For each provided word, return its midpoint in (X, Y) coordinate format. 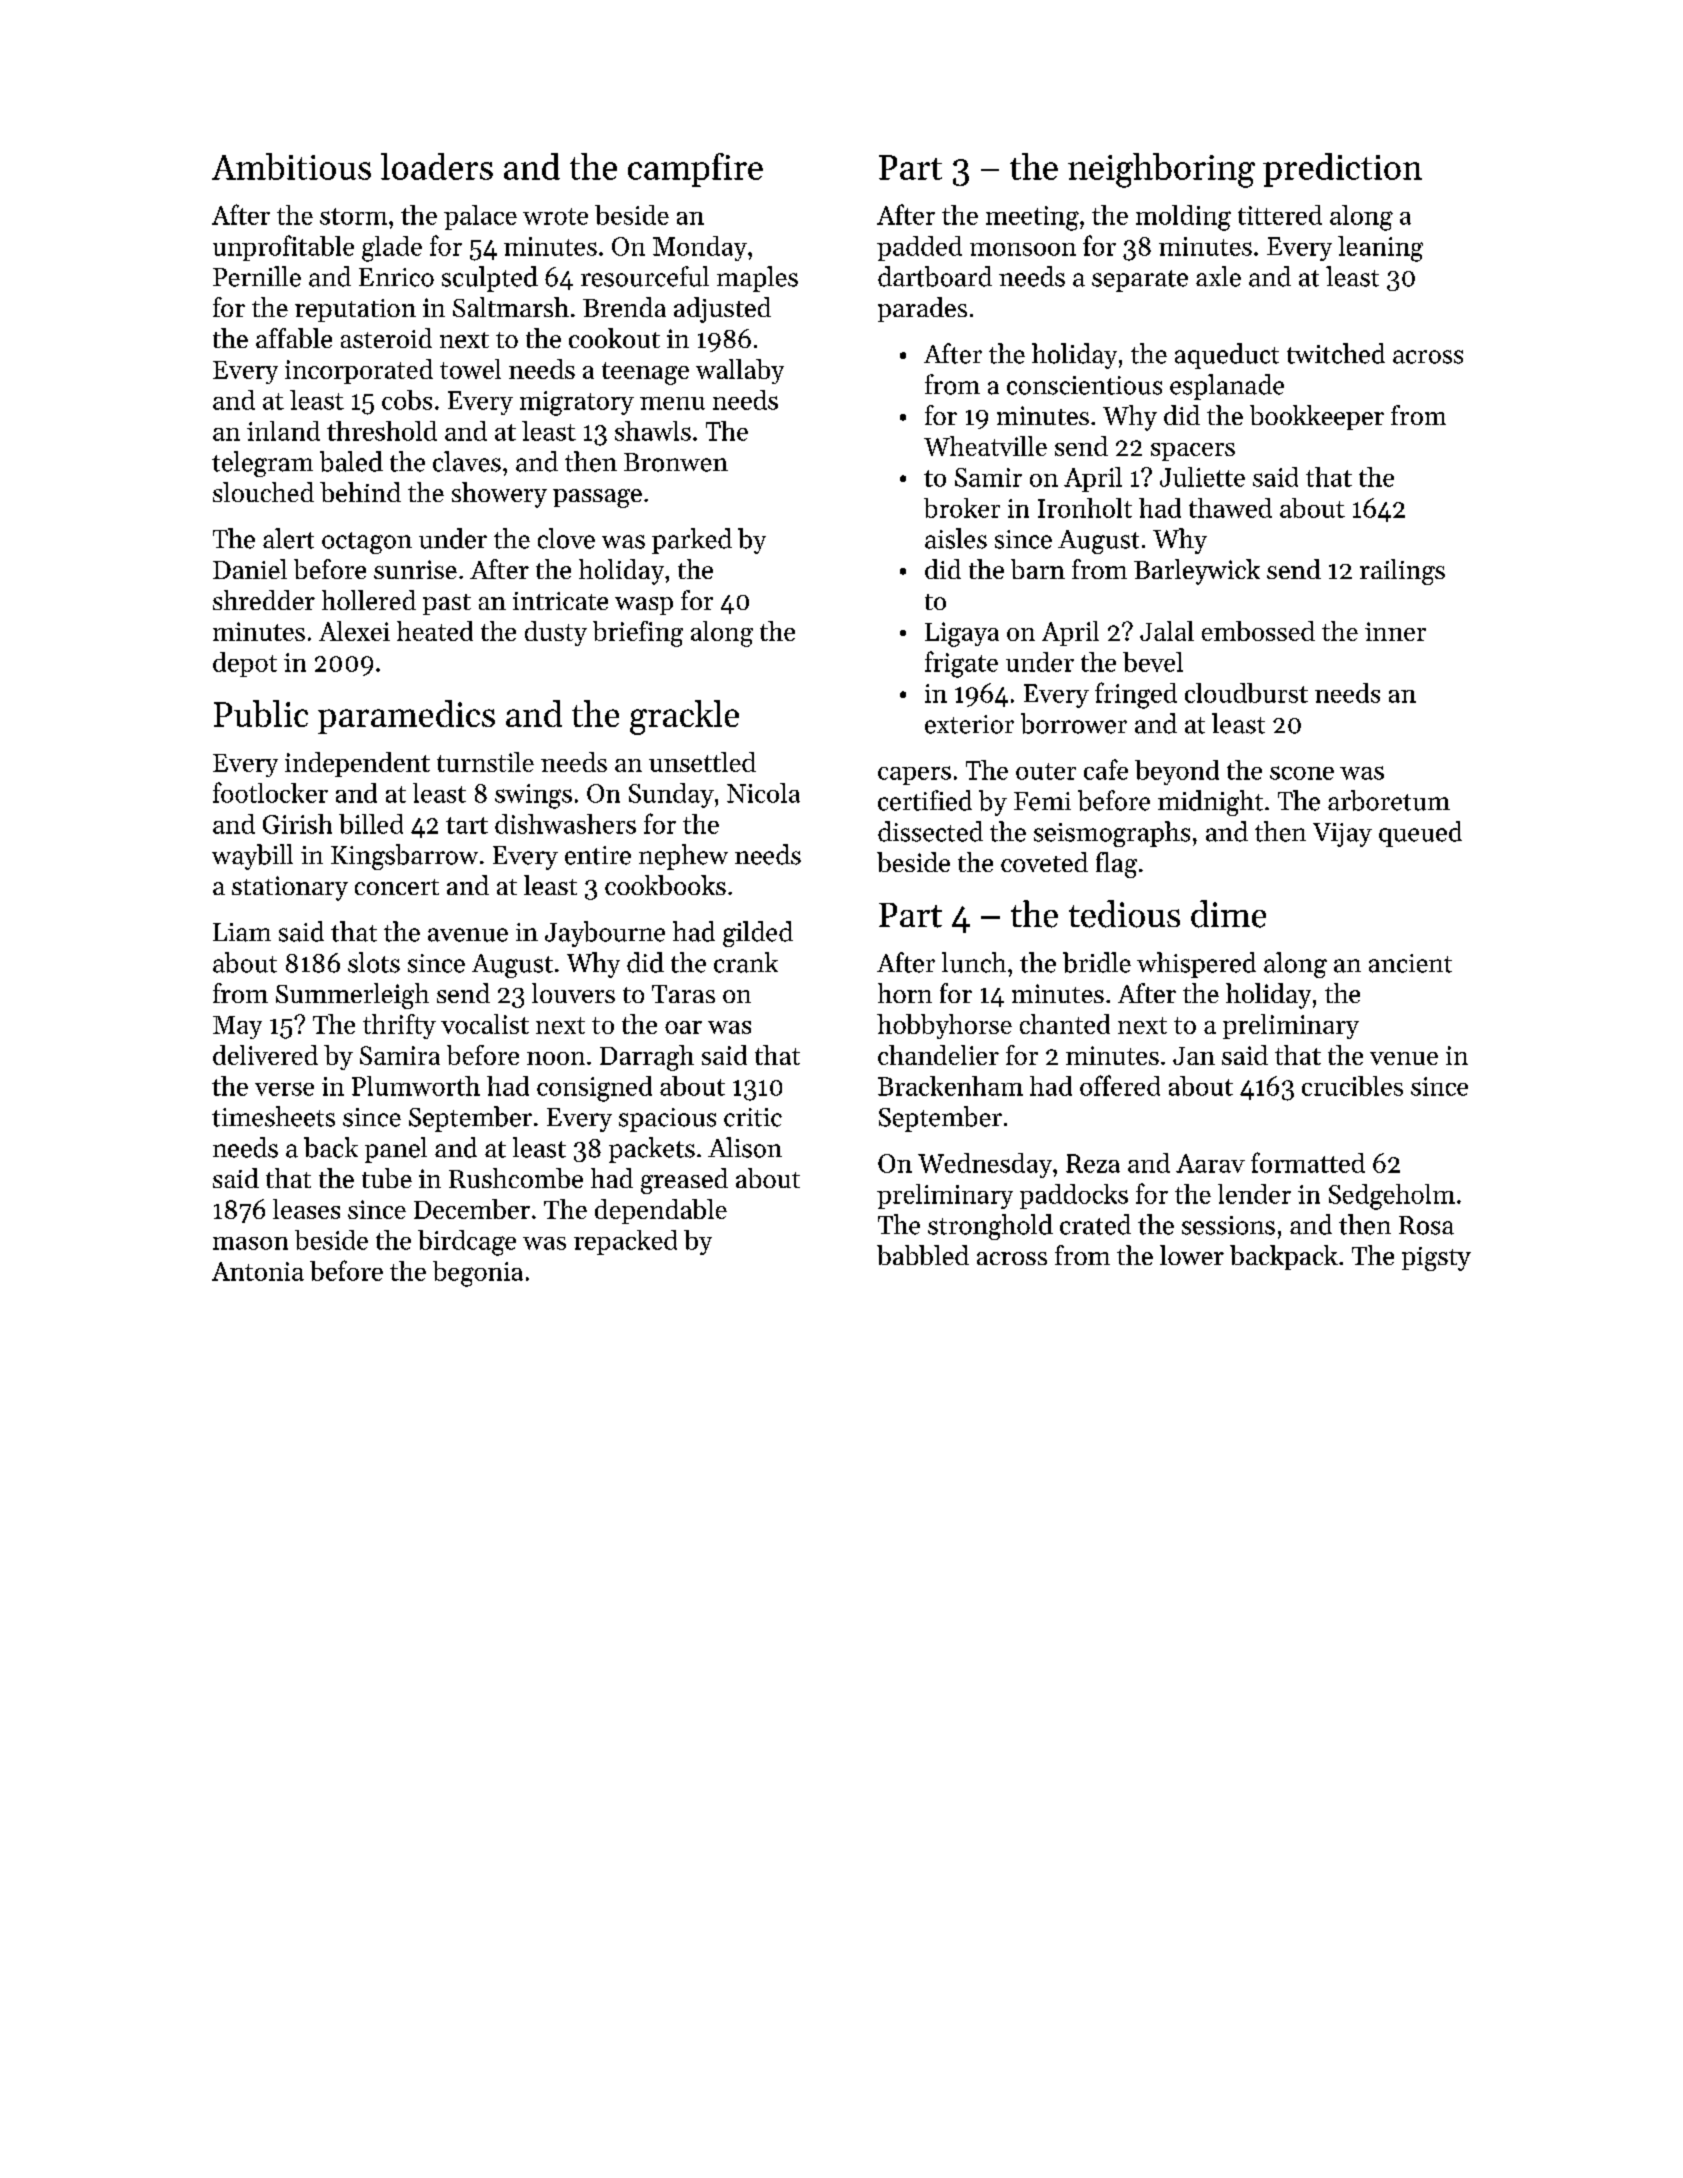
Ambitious (291, 166)
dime (1228, 914)
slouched (263, 492)
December (472, 1209)
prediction (1342, 170)
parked (692, 541)
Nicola (763, 793)
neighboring (1161, 170)
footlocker (270, 792)
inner (1395, 631)
